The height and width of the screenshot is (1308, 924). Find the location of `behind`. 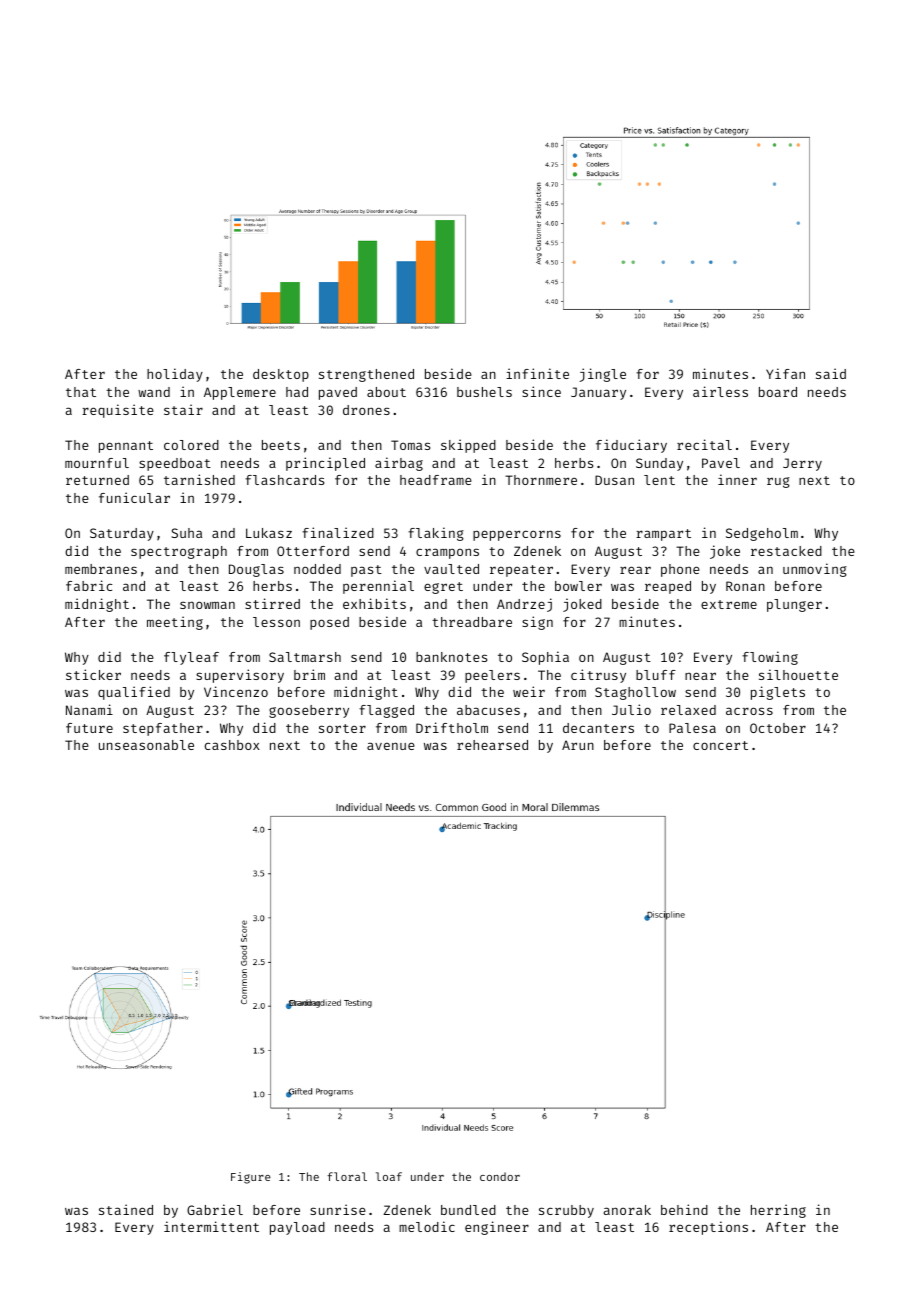

behind is located at coordinates (684, 1209).
